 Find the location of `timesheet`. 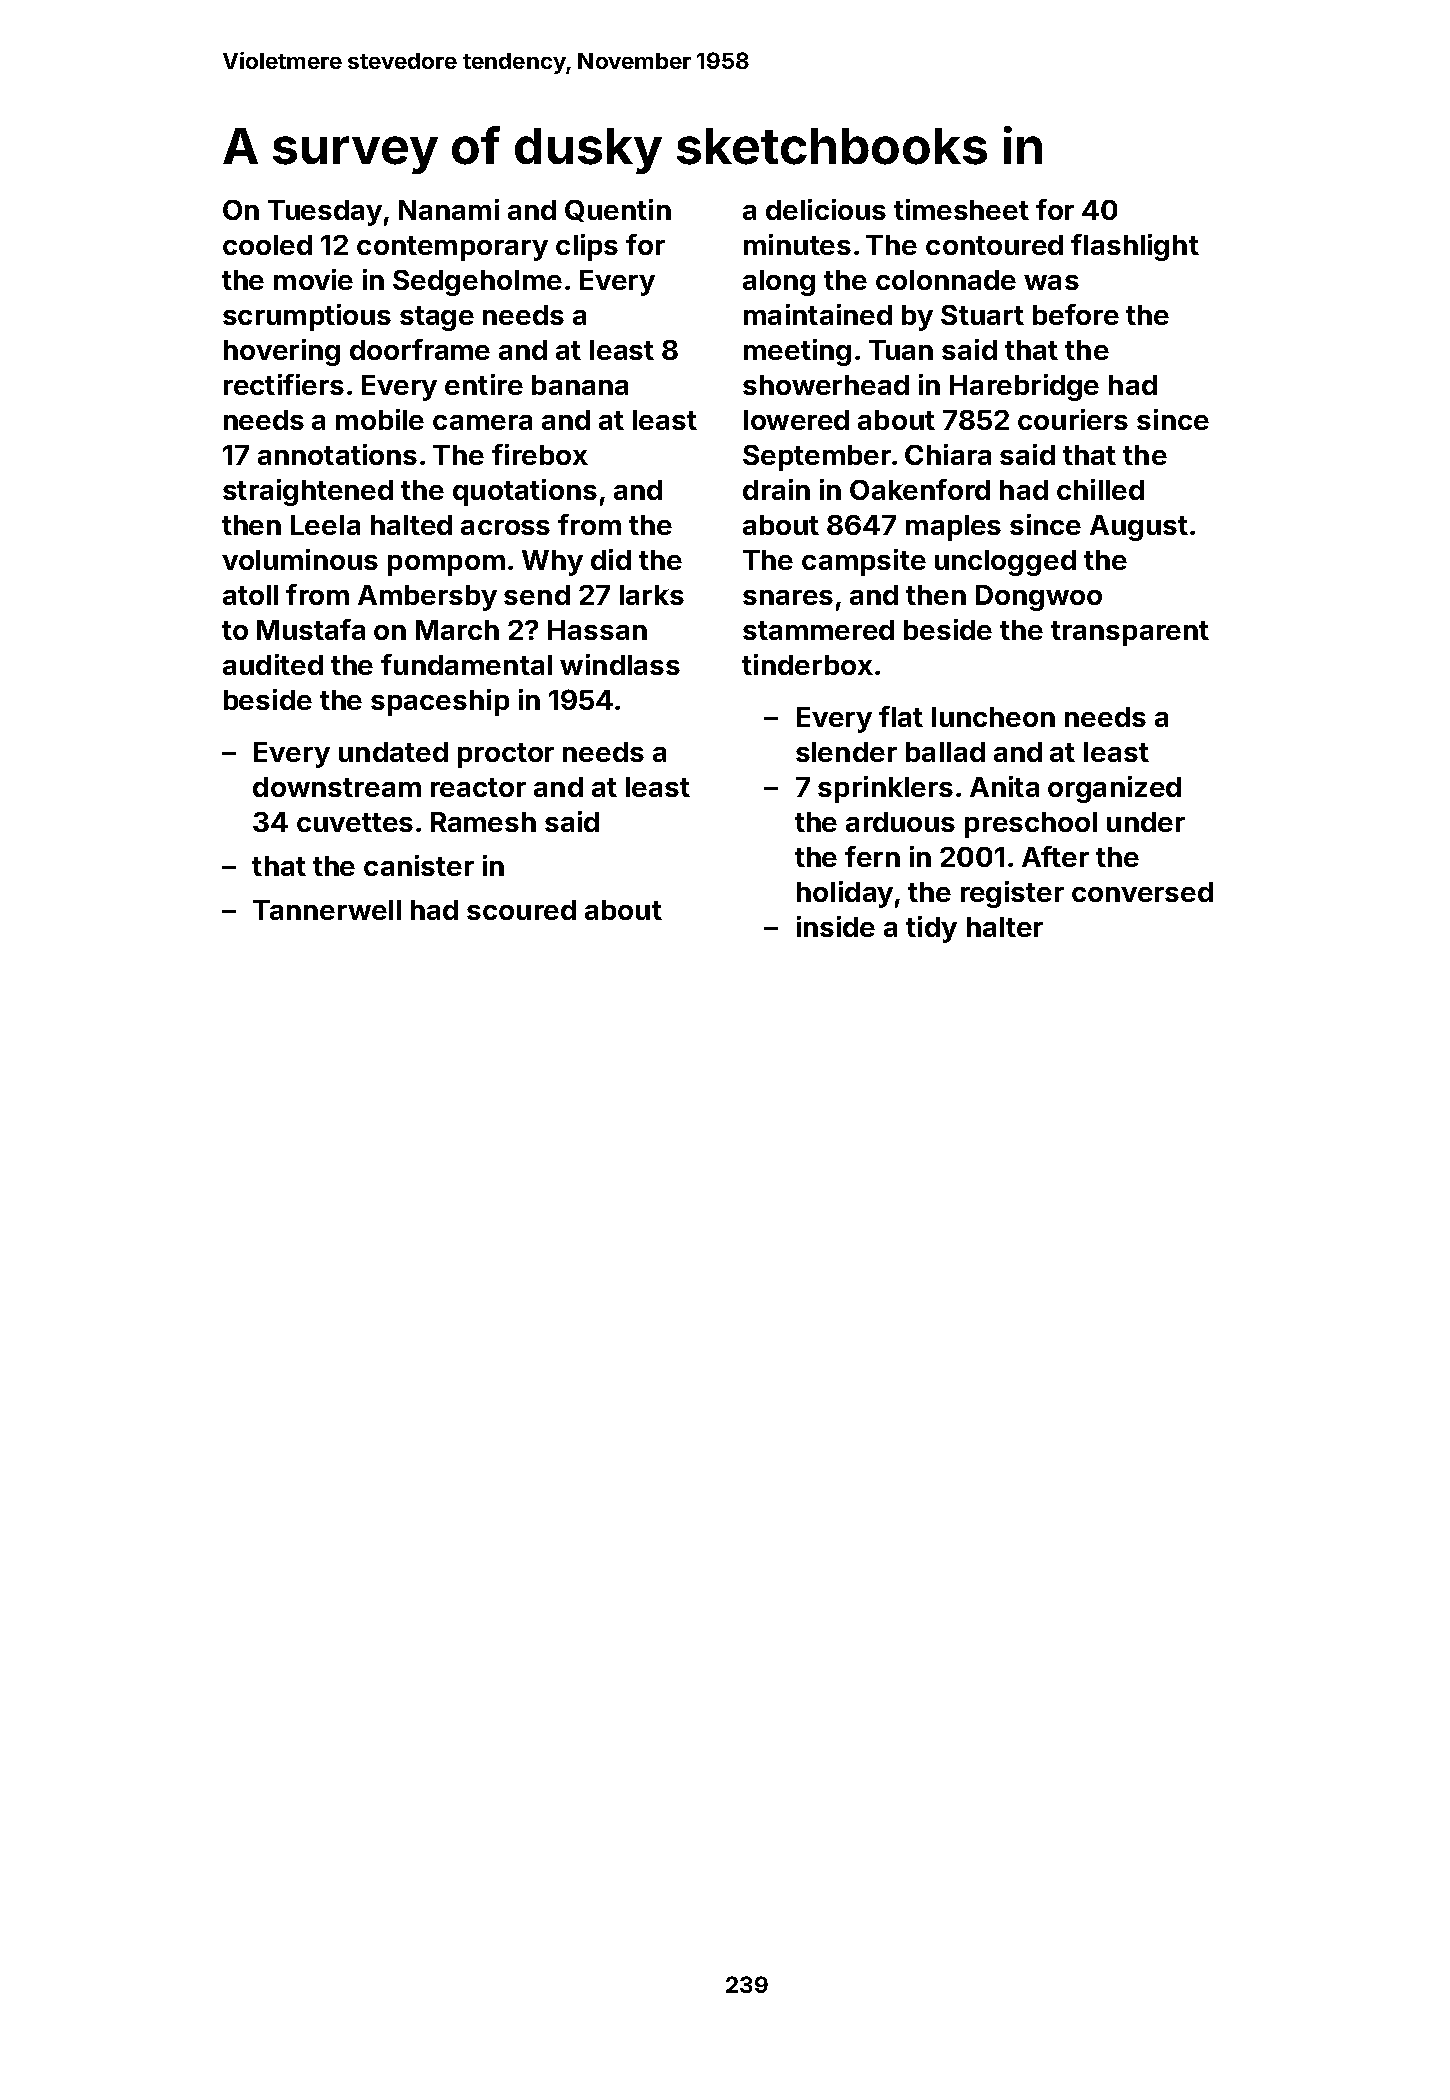

timesheet is located at coordinates (961, 209).
